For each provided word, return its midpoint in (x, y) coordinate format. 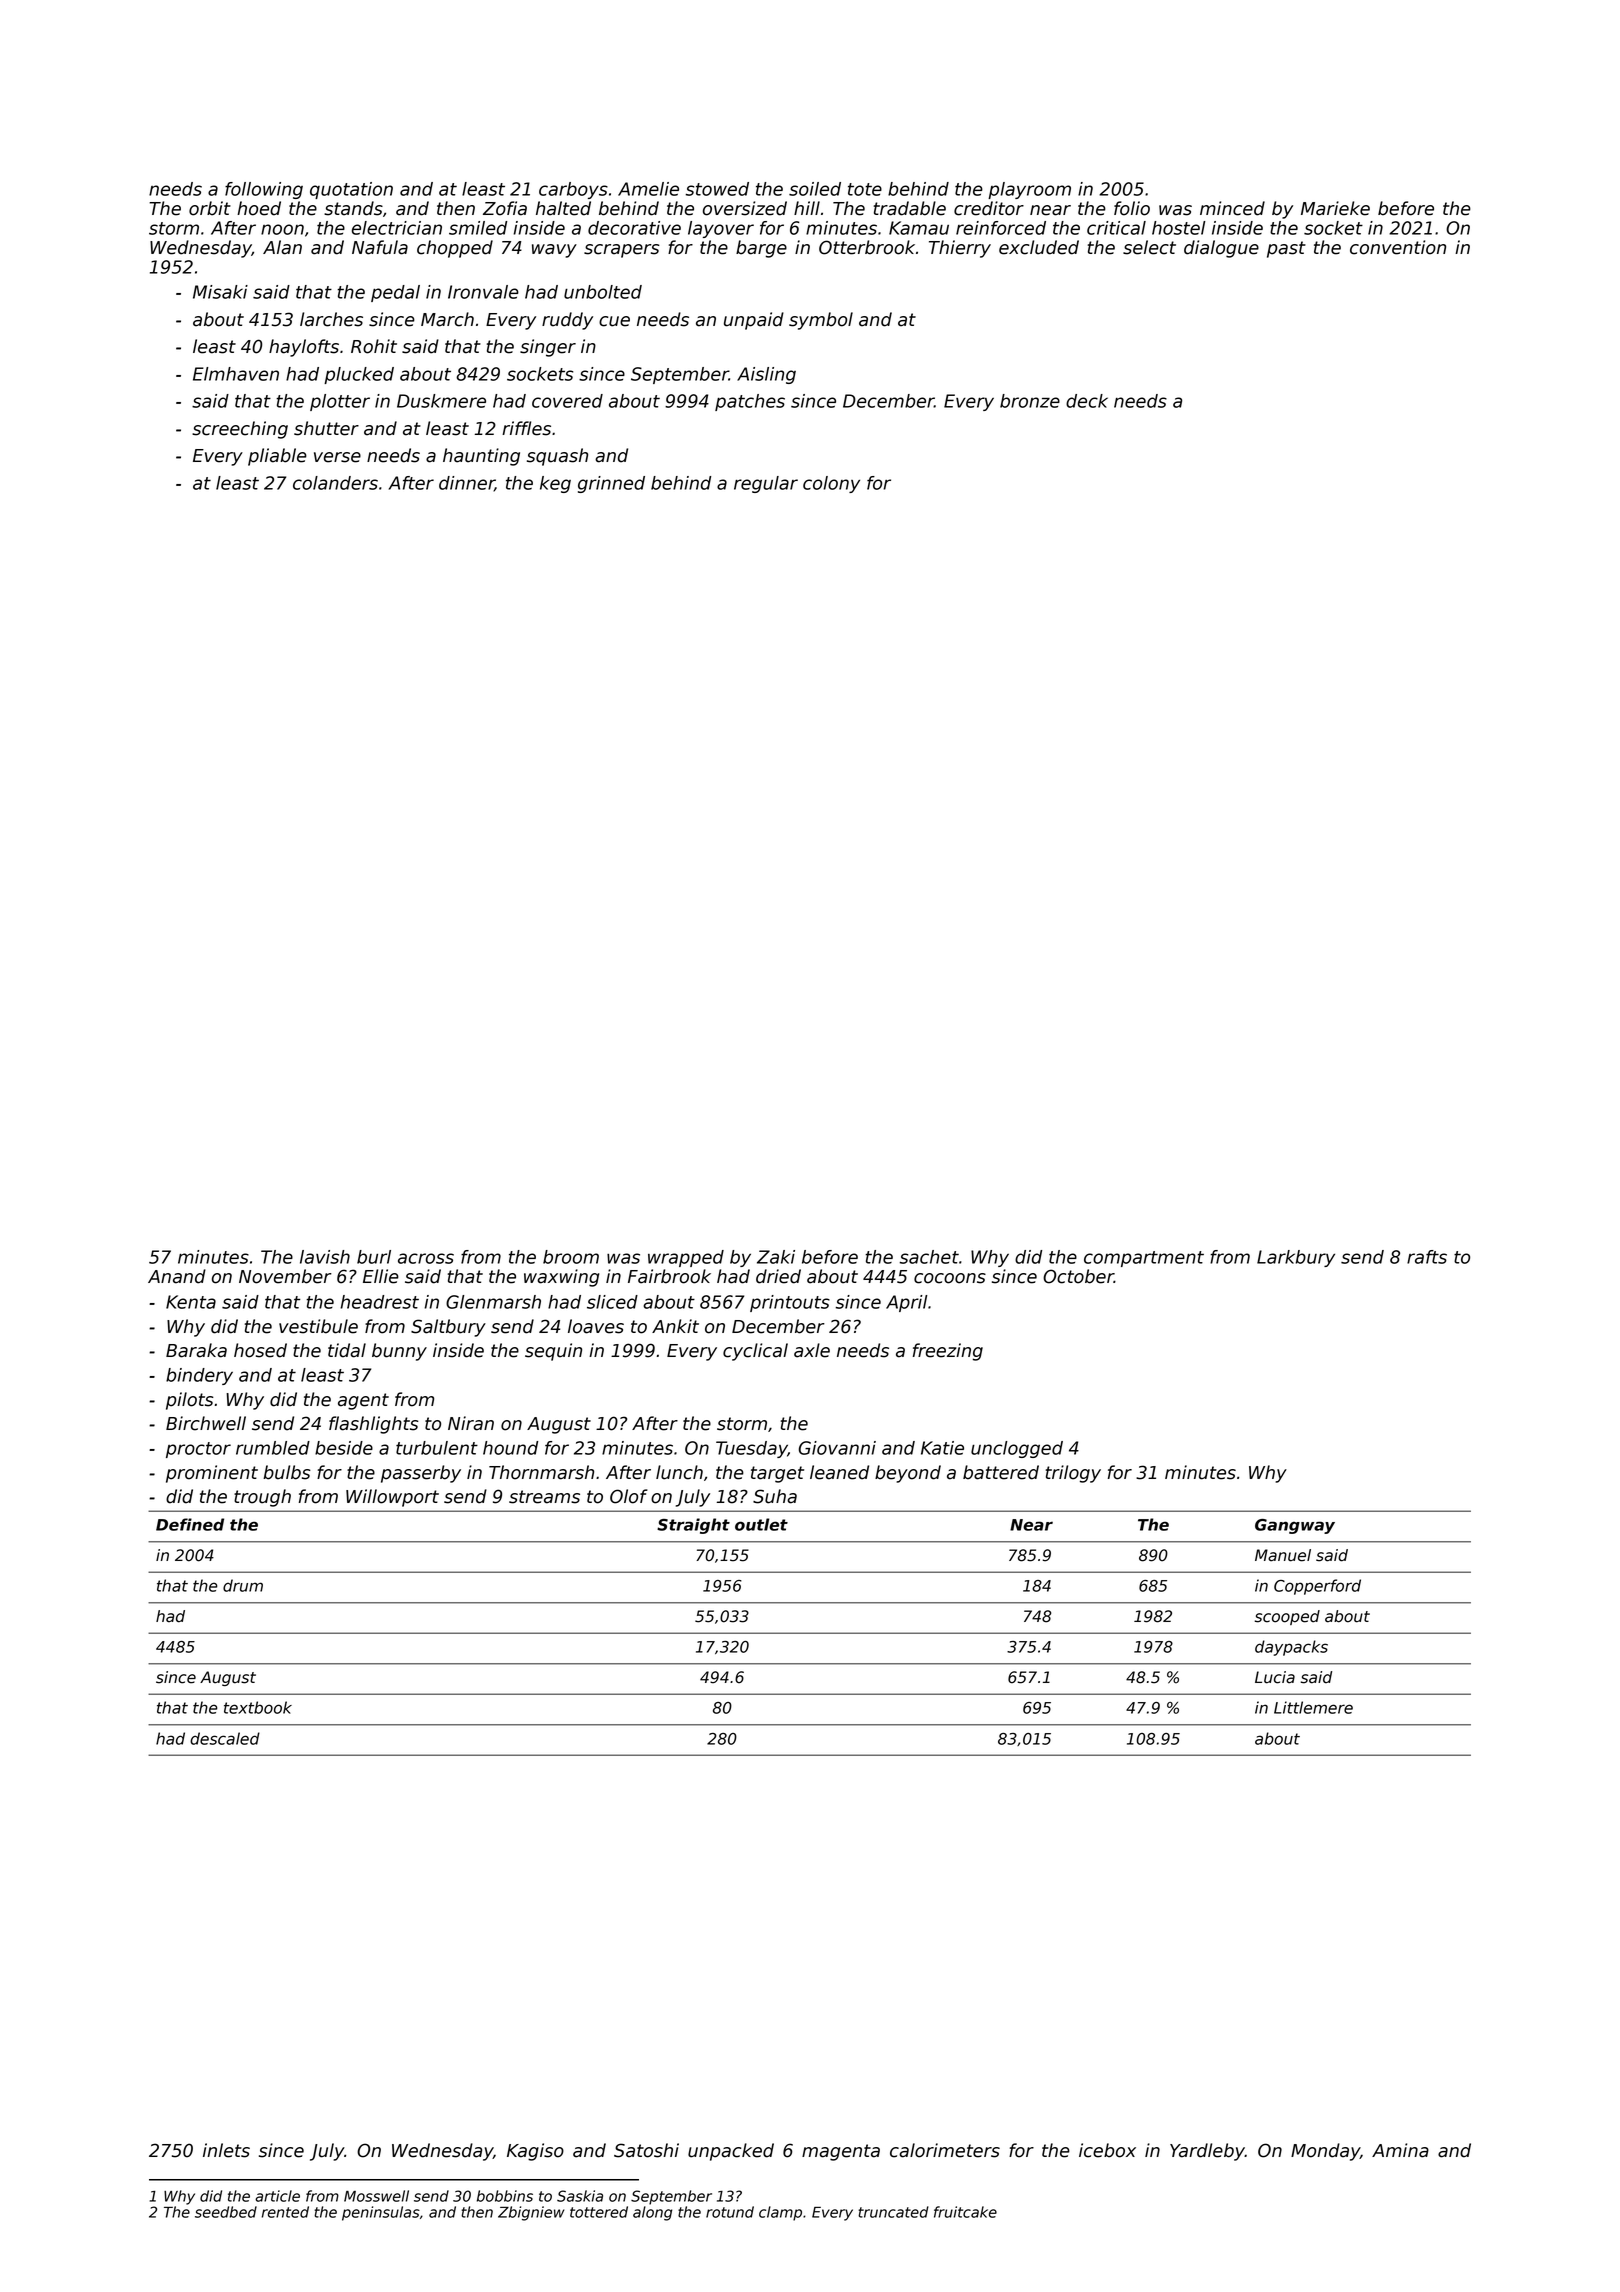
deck (1087, 401)
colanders (335, 483)
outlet (761, 1524)
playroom (1029, 190)
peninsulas (381, 2213)
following (264, 190)
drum (243, 1585)
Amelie (648, 189)
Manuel (1283, 1555)
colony (831, 484)
